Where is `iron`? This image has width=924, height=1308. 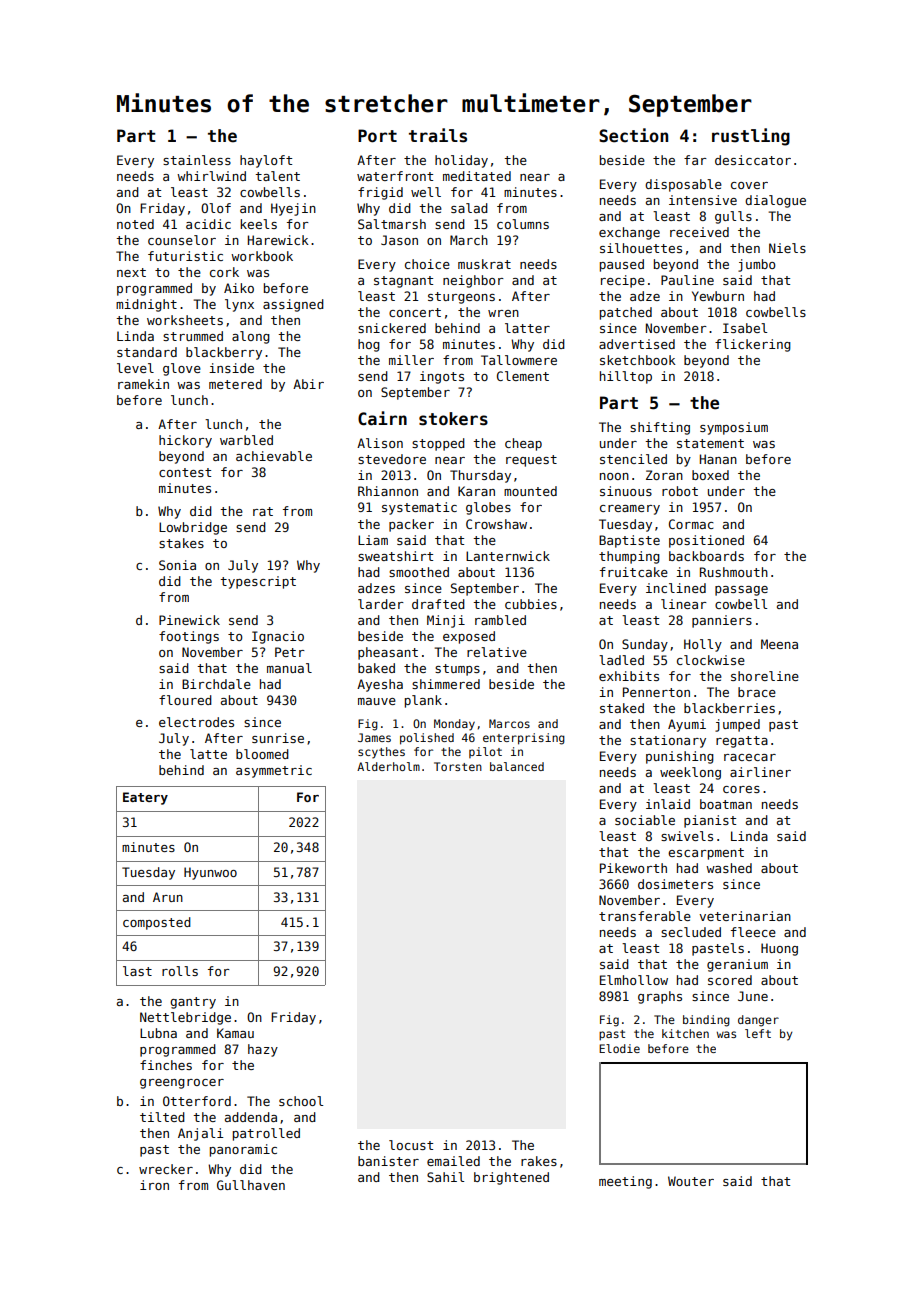 iron is located at coordinates (154, 1185).
